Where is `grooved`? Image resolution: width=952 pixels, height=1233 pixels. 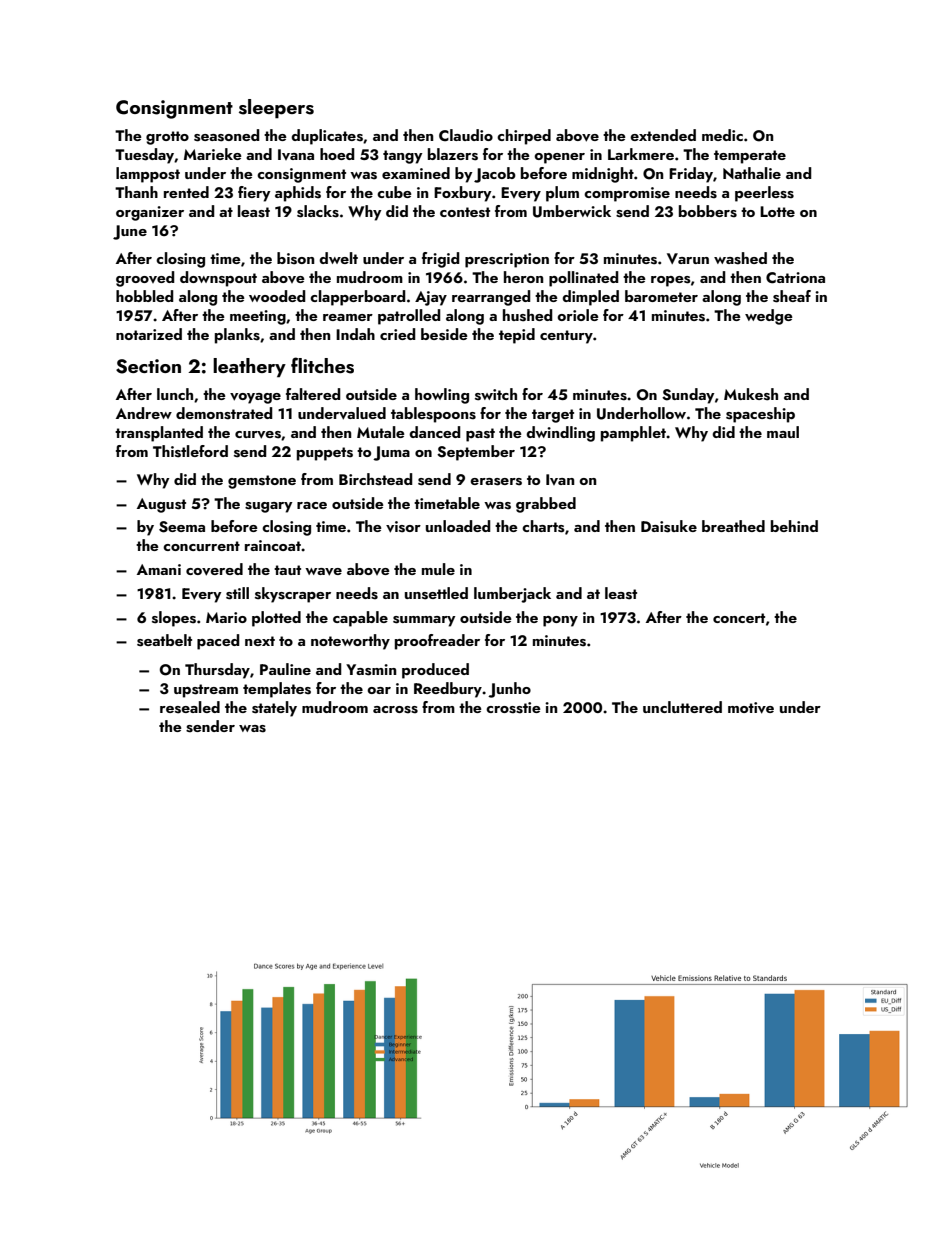
grooved is located at coordinates (145, 279).
